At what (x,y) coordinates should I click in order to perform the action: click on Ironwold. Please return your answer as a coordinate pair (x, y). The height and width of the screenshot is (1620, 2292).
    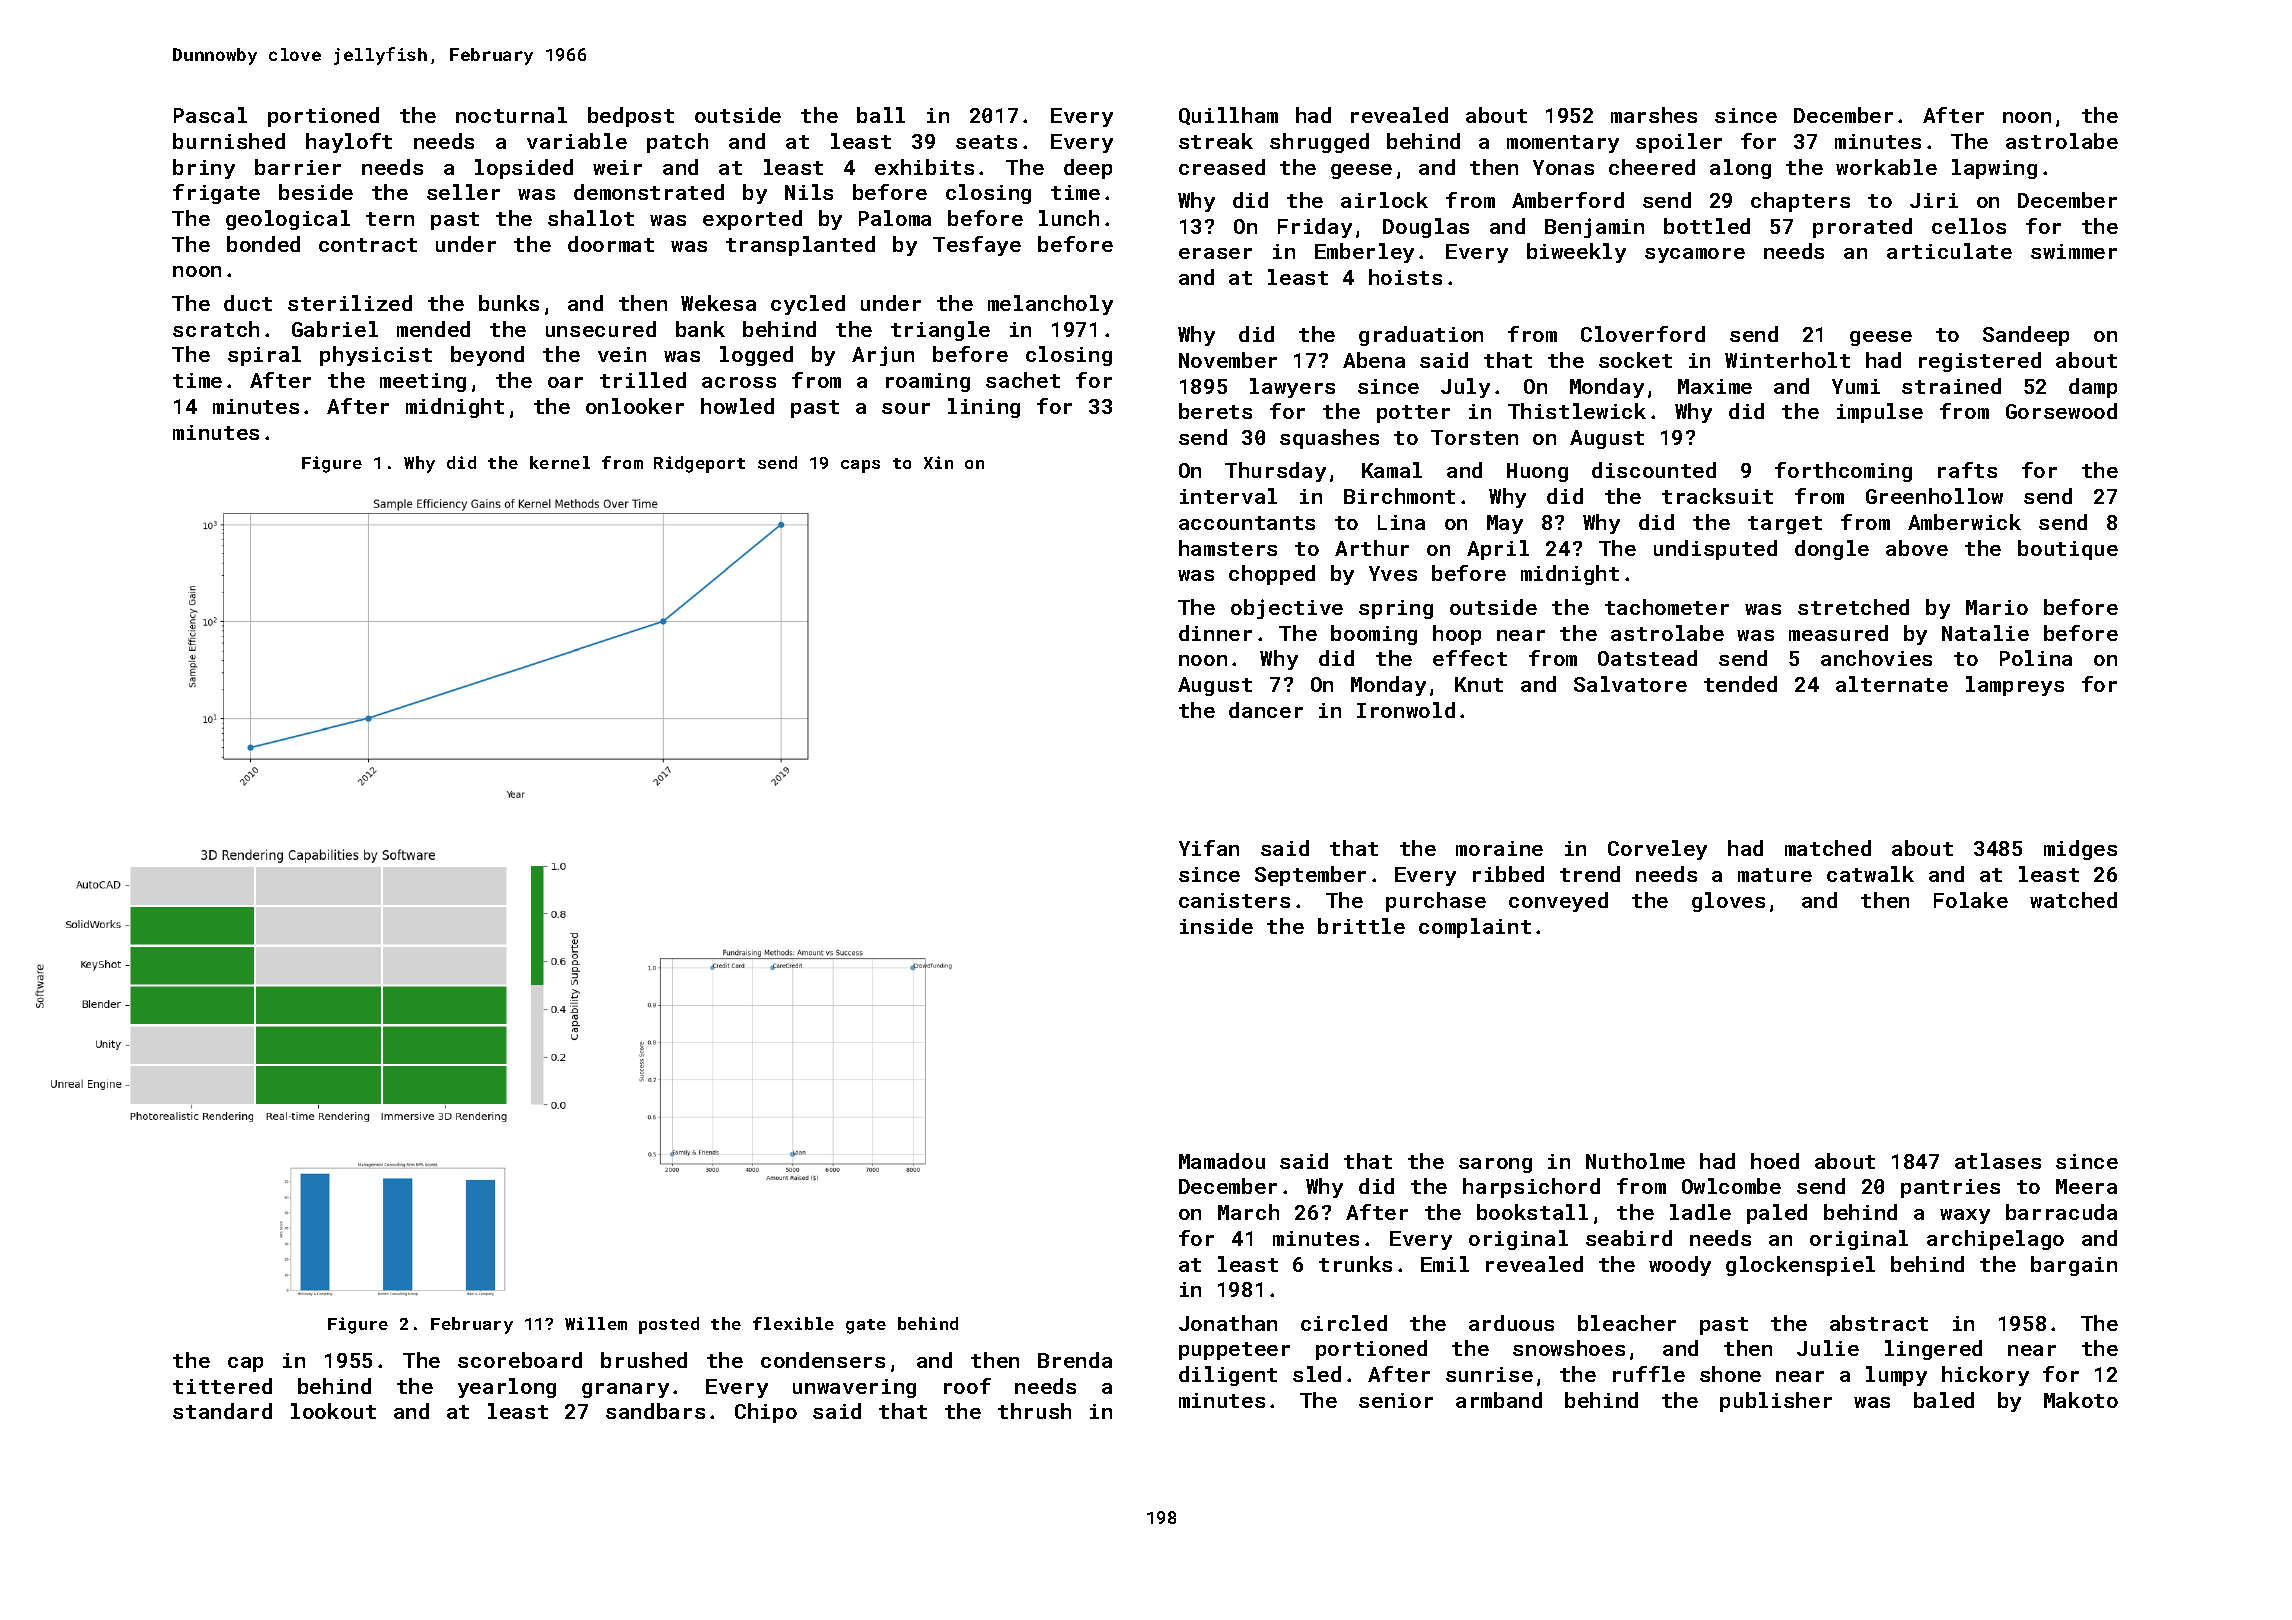
    Looking at the image, I should click on (1406, 710).
